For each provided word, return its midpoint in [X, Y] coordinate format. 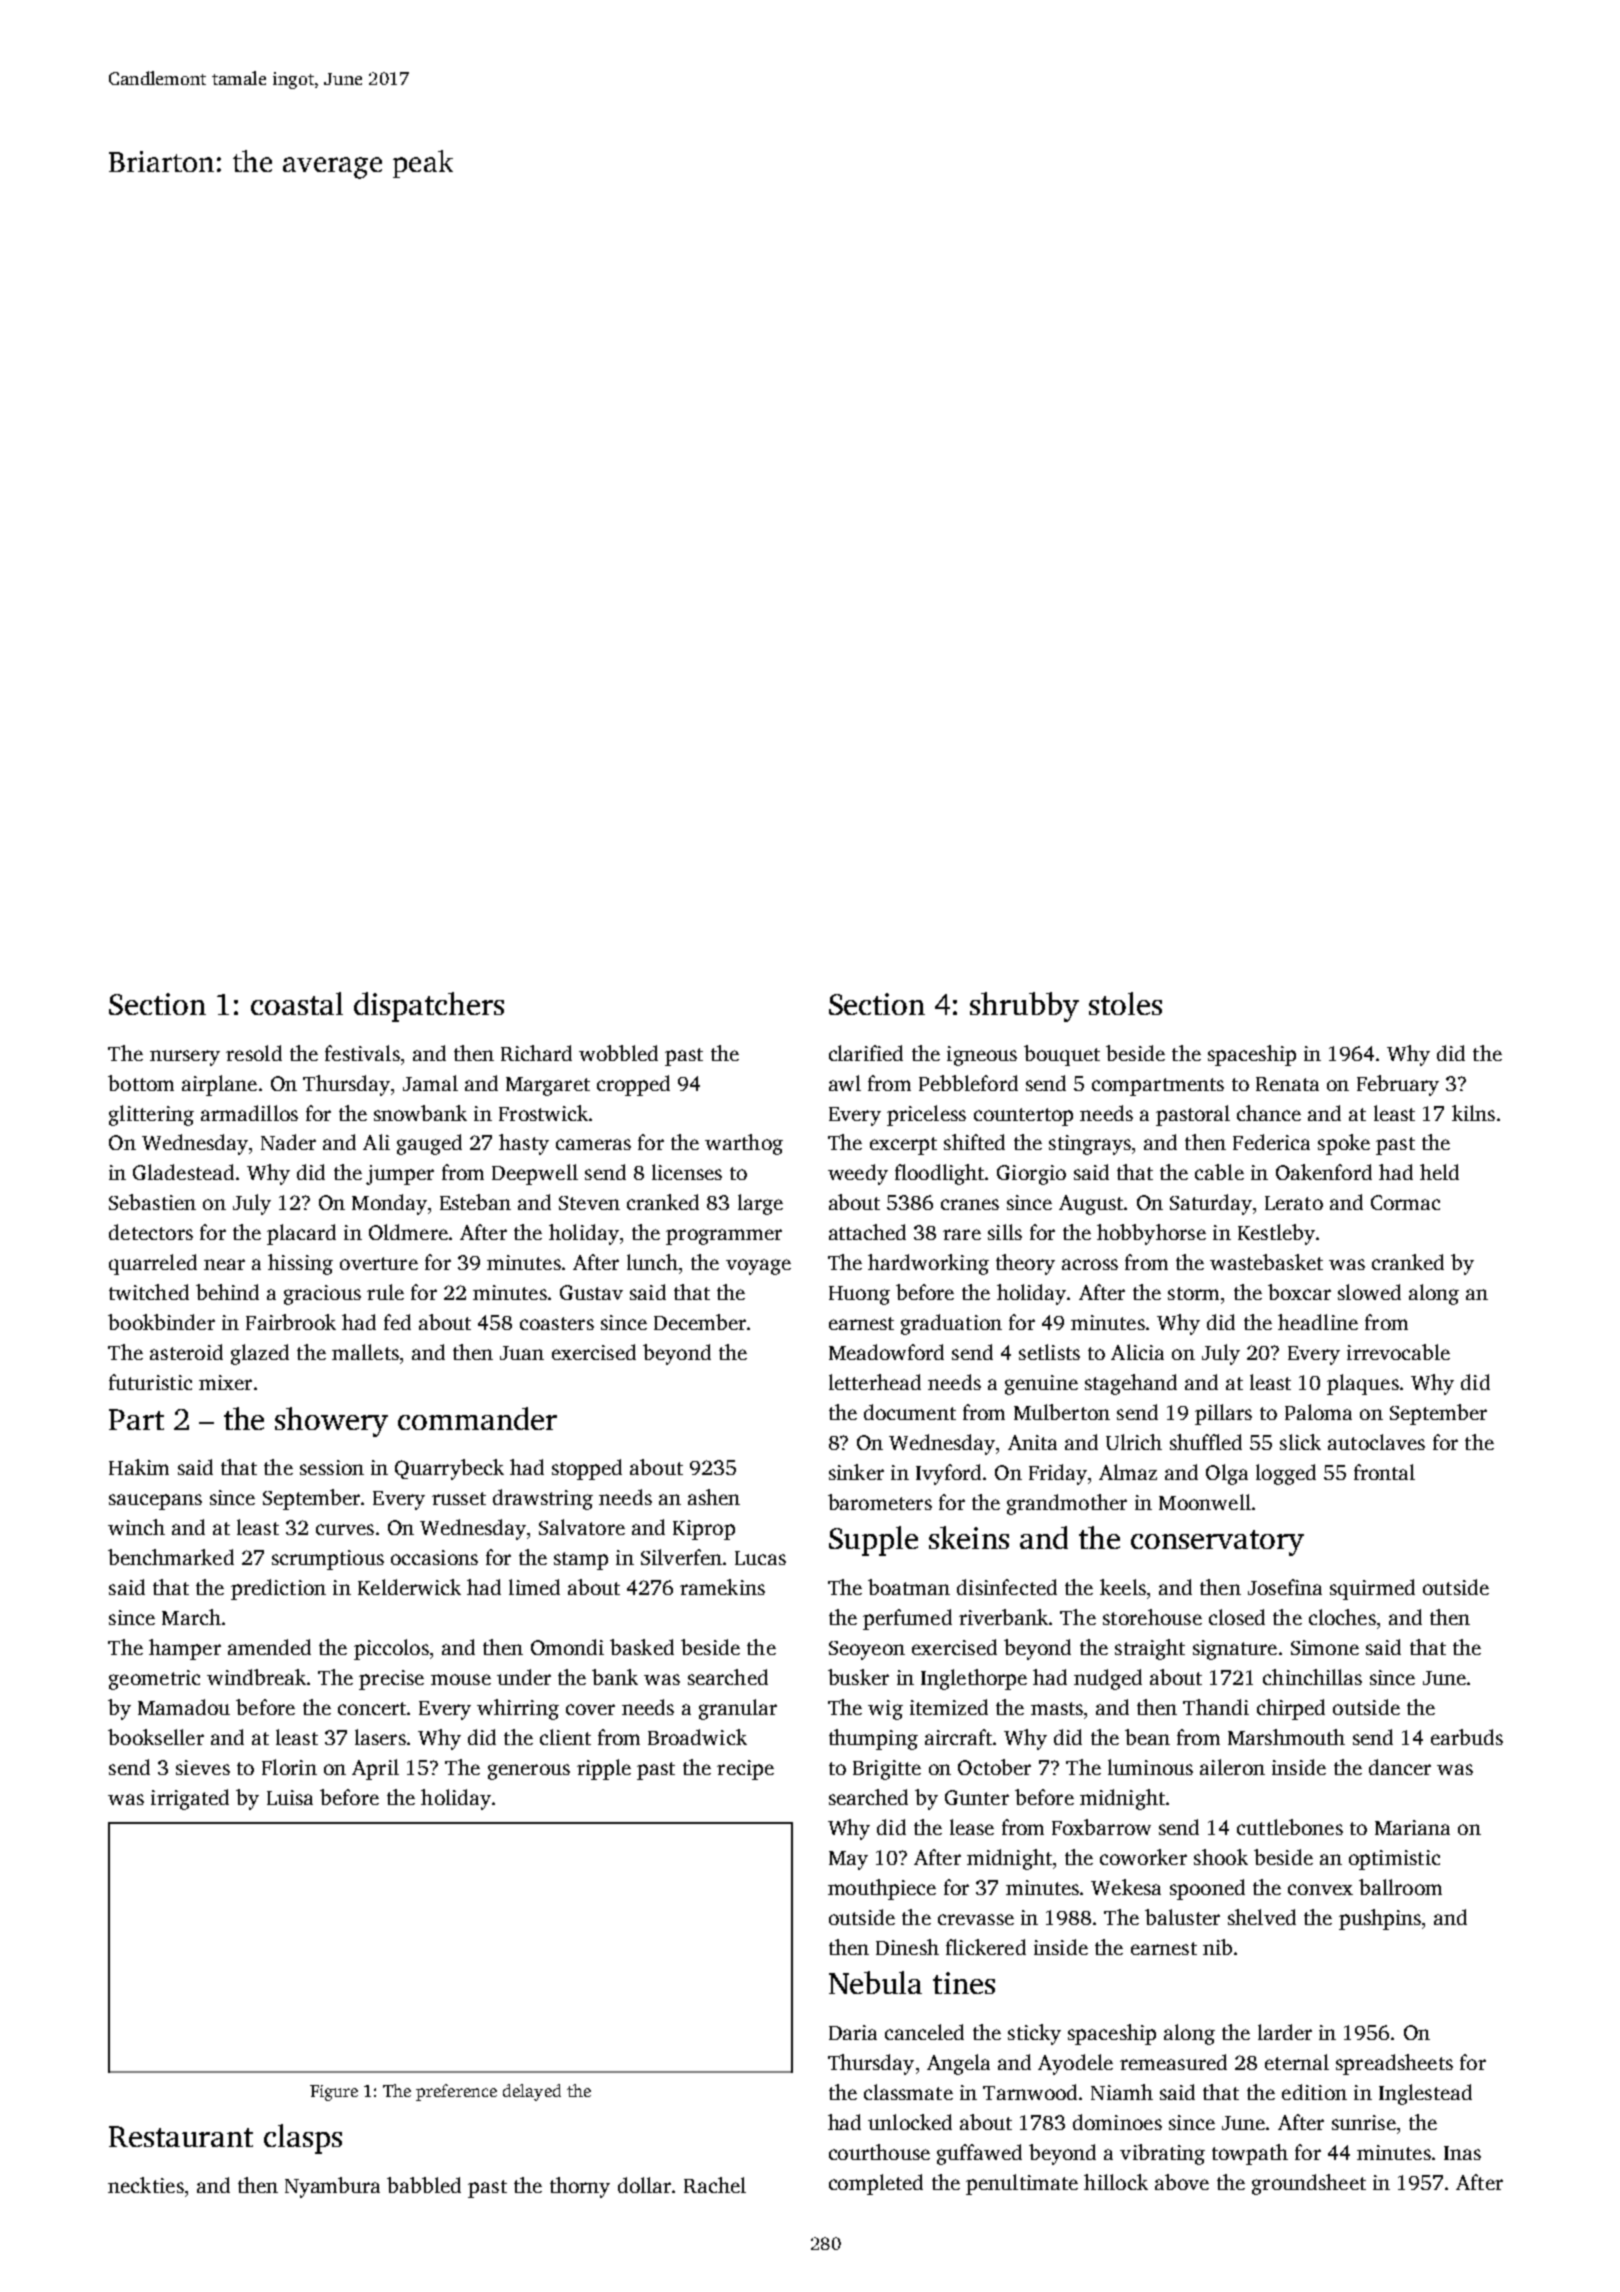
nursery [185, 1058]
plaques [1363, 1384]
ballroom [1400, 1887]
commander [477, 1418]
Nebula [875, 1982]
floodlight [939, 1174]
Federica [1271, 1142]
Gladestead [183, 1172]
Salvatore [582, 1527]
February [1398, 1085]
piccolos [391, 1649]
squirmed [1372, 1589]
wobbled [618, 1053]
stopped [587, 1469]
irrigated [190, 1799]
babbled [424, 2185]
